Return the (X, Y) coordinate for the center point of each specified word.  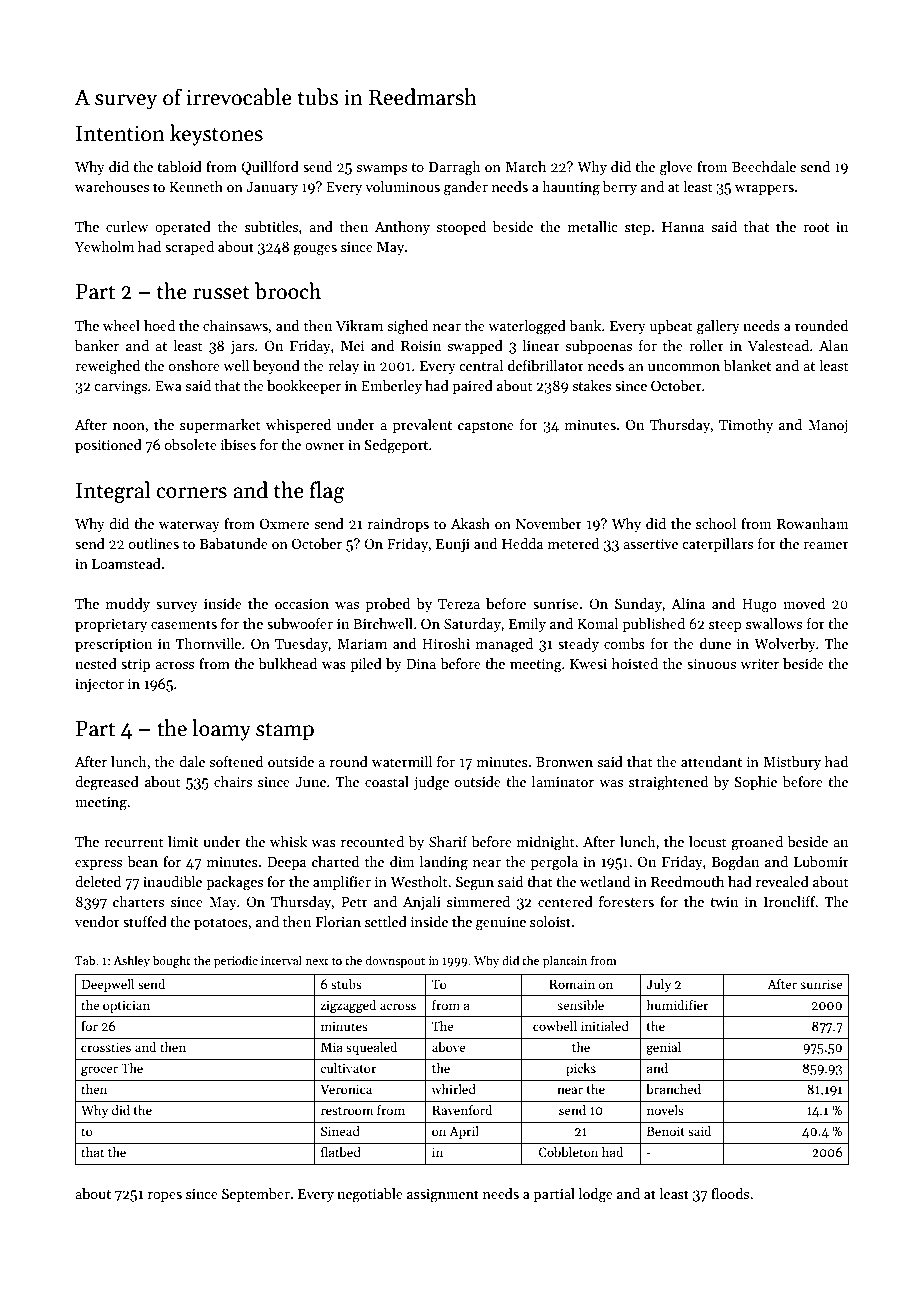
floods (730, 1193)
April (464, 1132)
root (816, 227)
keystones (216, 135)
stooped (461, 228)
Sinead (340, 1131)
